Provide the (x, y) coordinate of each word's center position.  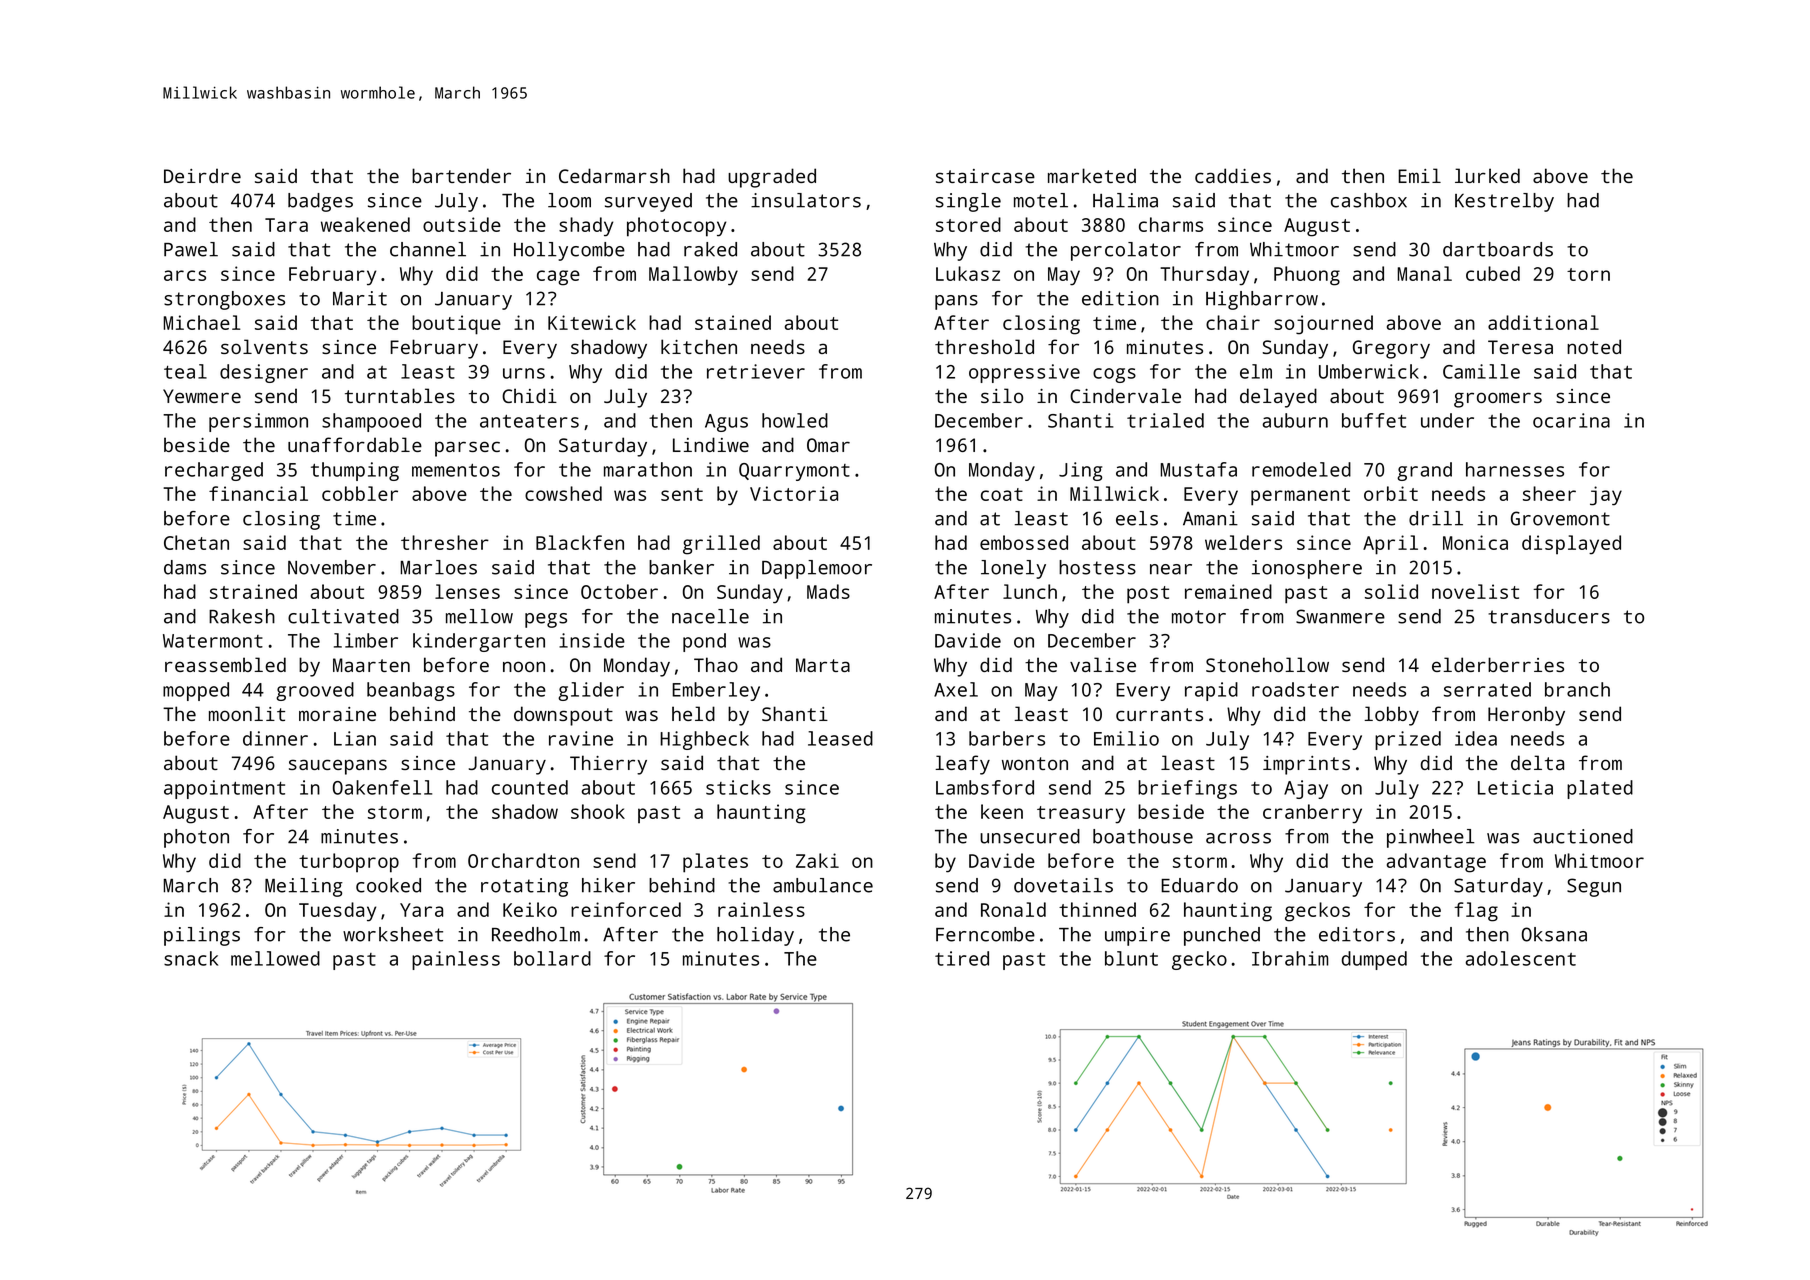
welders (1243, 542)
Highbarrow (1262, 300)
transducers (1549, 616)
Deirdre (202, 175)
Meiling (304, 887)
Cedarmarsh (614, 175)
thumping (355, 471)
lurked (1487, 175)
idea (1476, 738)
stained (733, 322)
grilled (721, 545)
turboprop (349, 863)
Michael (202, 322)
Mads (828, 591)
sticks (738, 787)
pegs (546, 620)
